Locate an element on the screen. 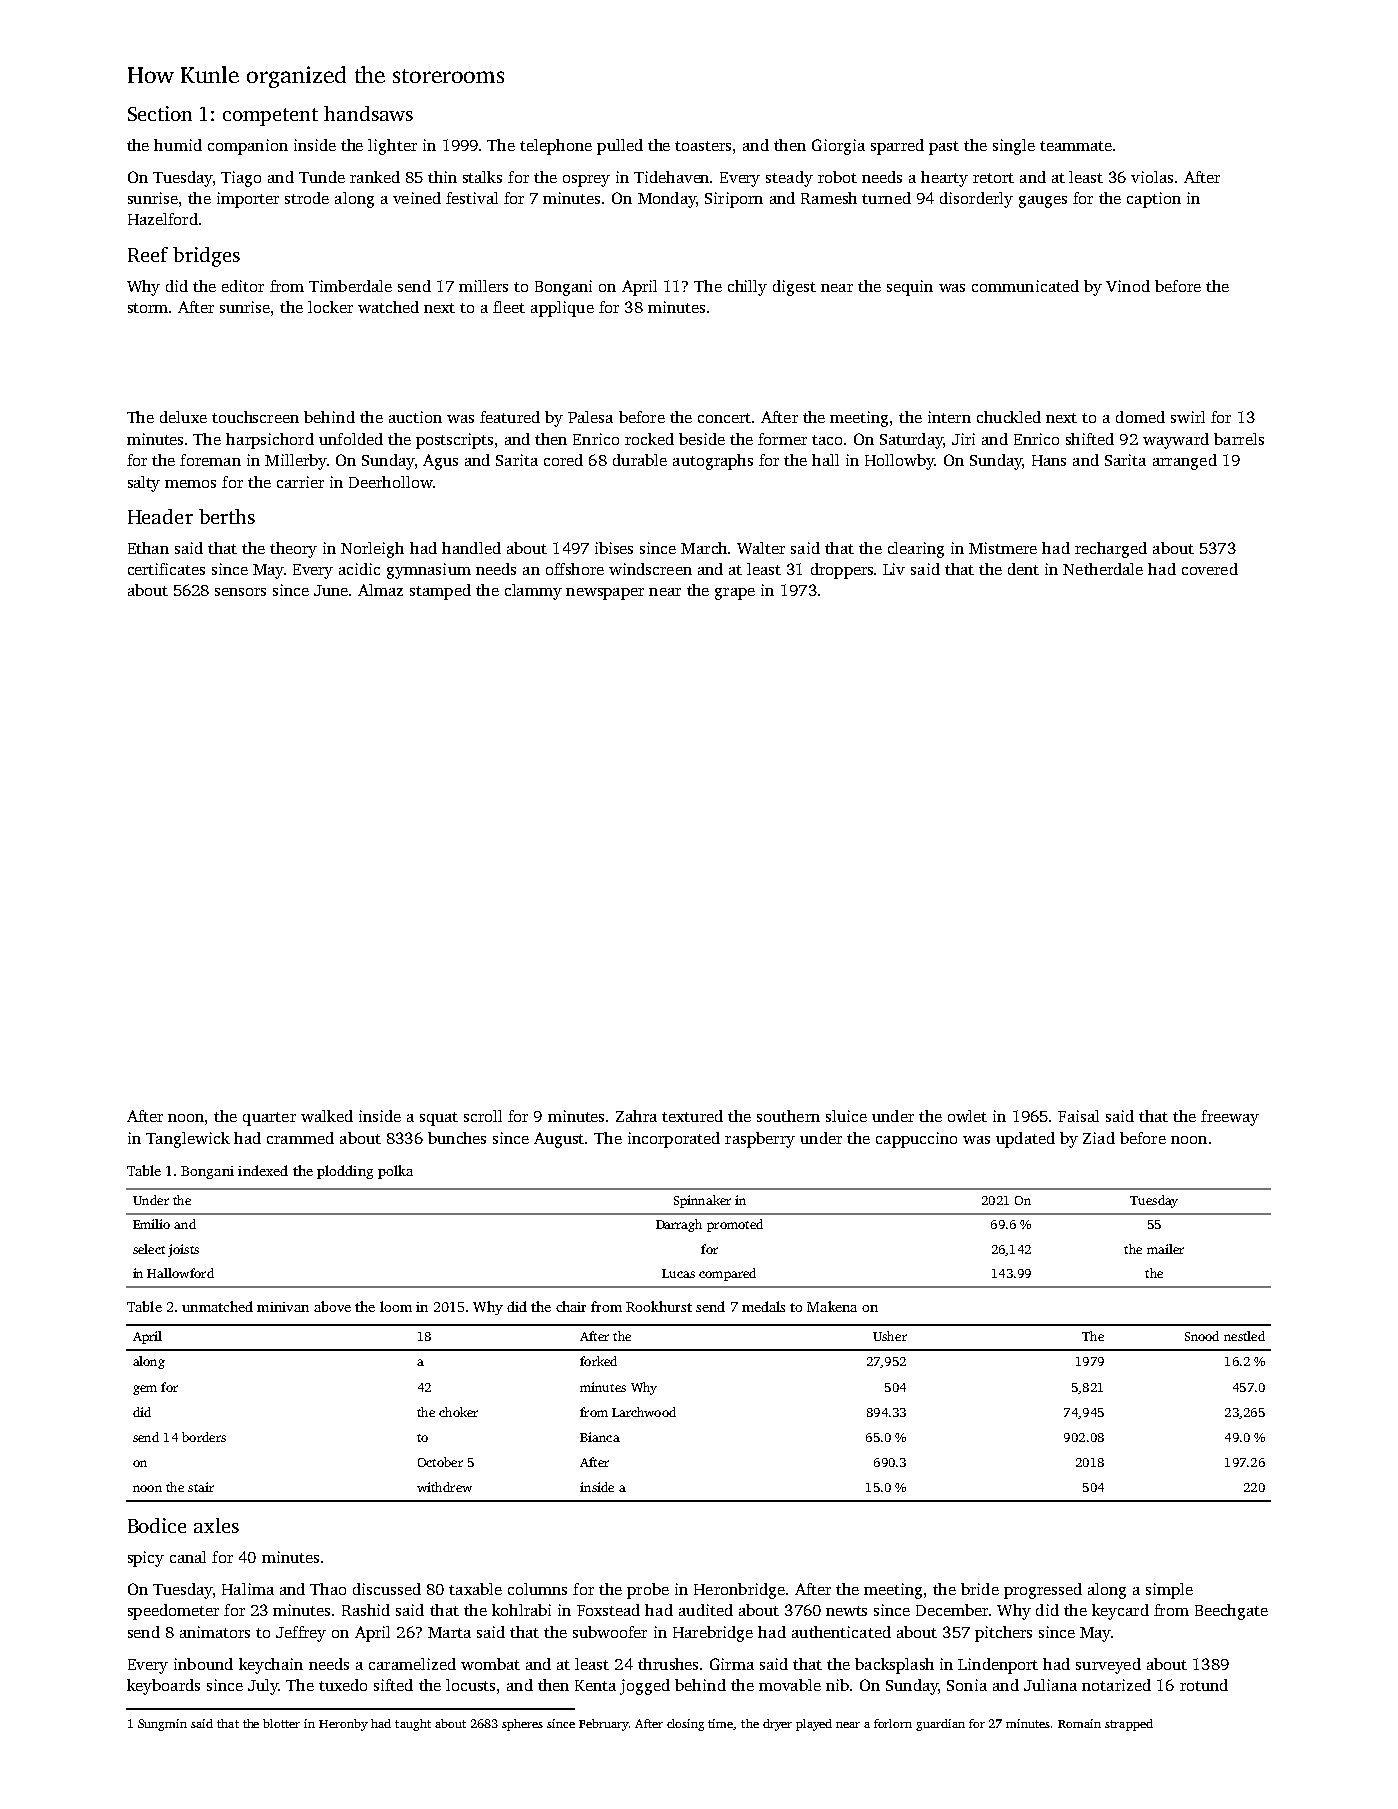 This screenshot has width=1398, height=1809. watched is located at coordinates (388, 307).
